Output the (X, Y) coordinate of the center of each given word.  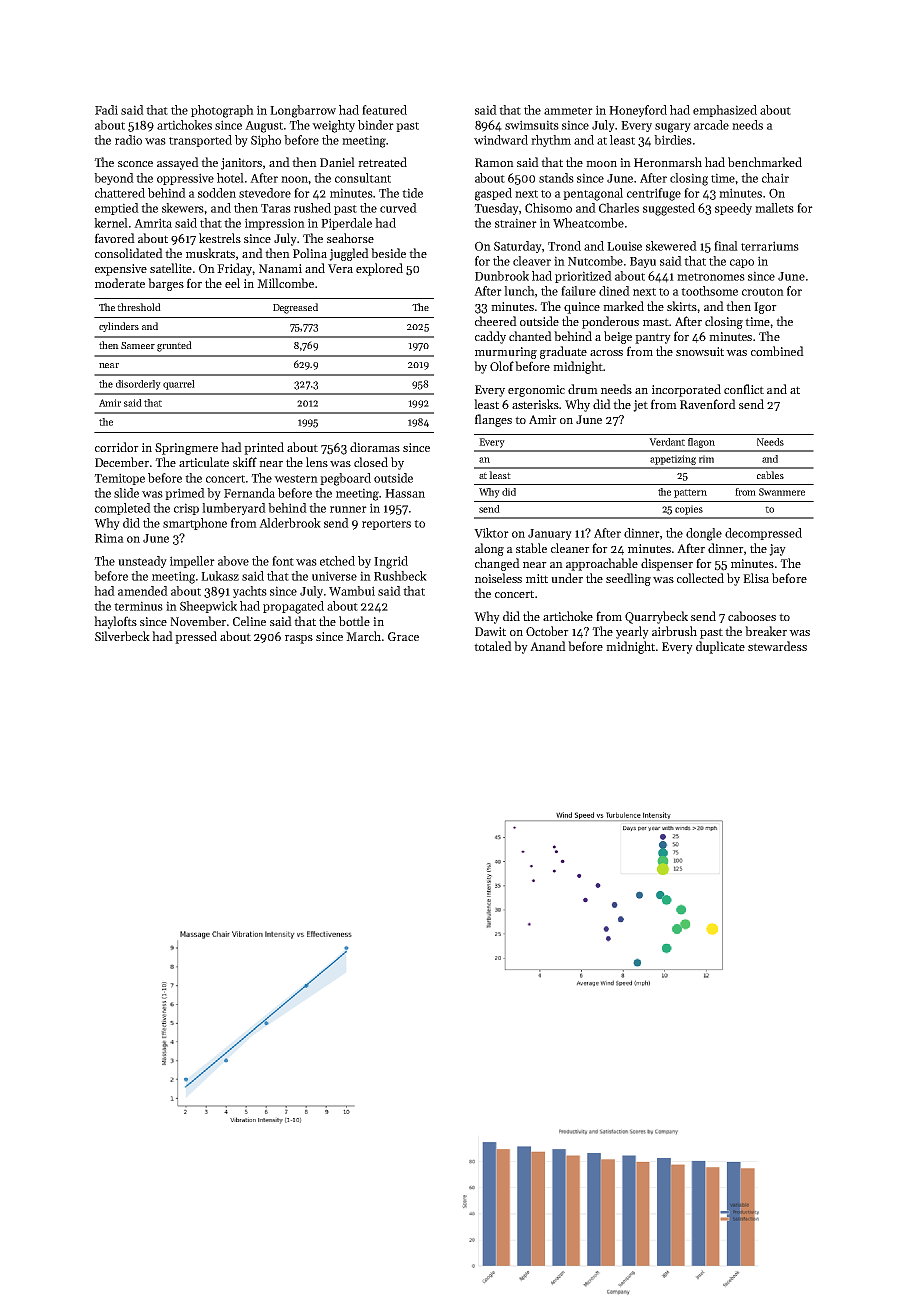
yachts (250, 592)
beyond (114, 179)
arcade (711, 125)
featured (384, 110)
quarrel (179, 385)
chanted (530, 336)
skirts (682, 306)
